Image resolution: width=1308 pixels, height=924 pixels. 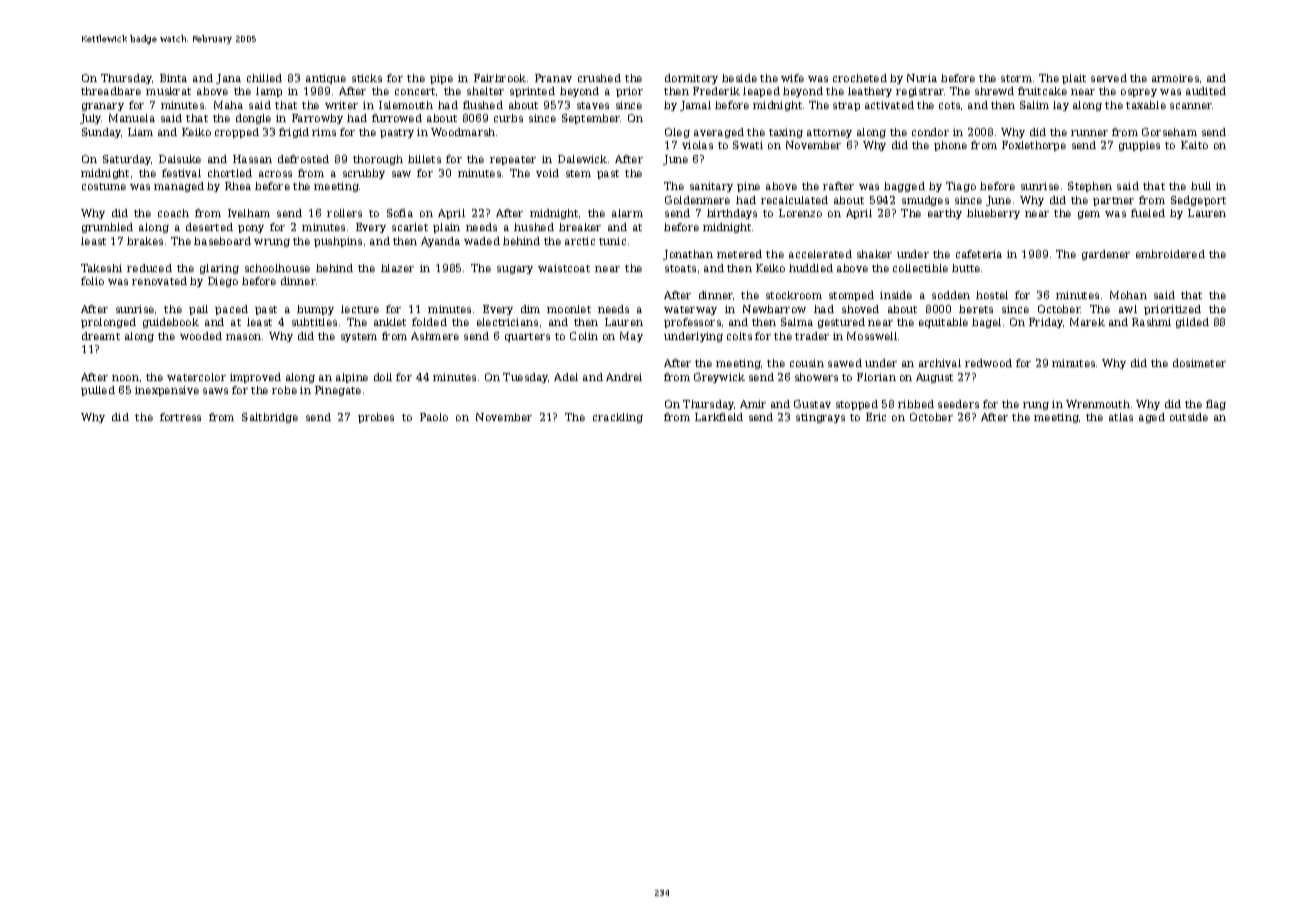 What do you see at coordinates (1016, 78) in the screenshot?
I see `storm` at bounding box center [1016, 78].
